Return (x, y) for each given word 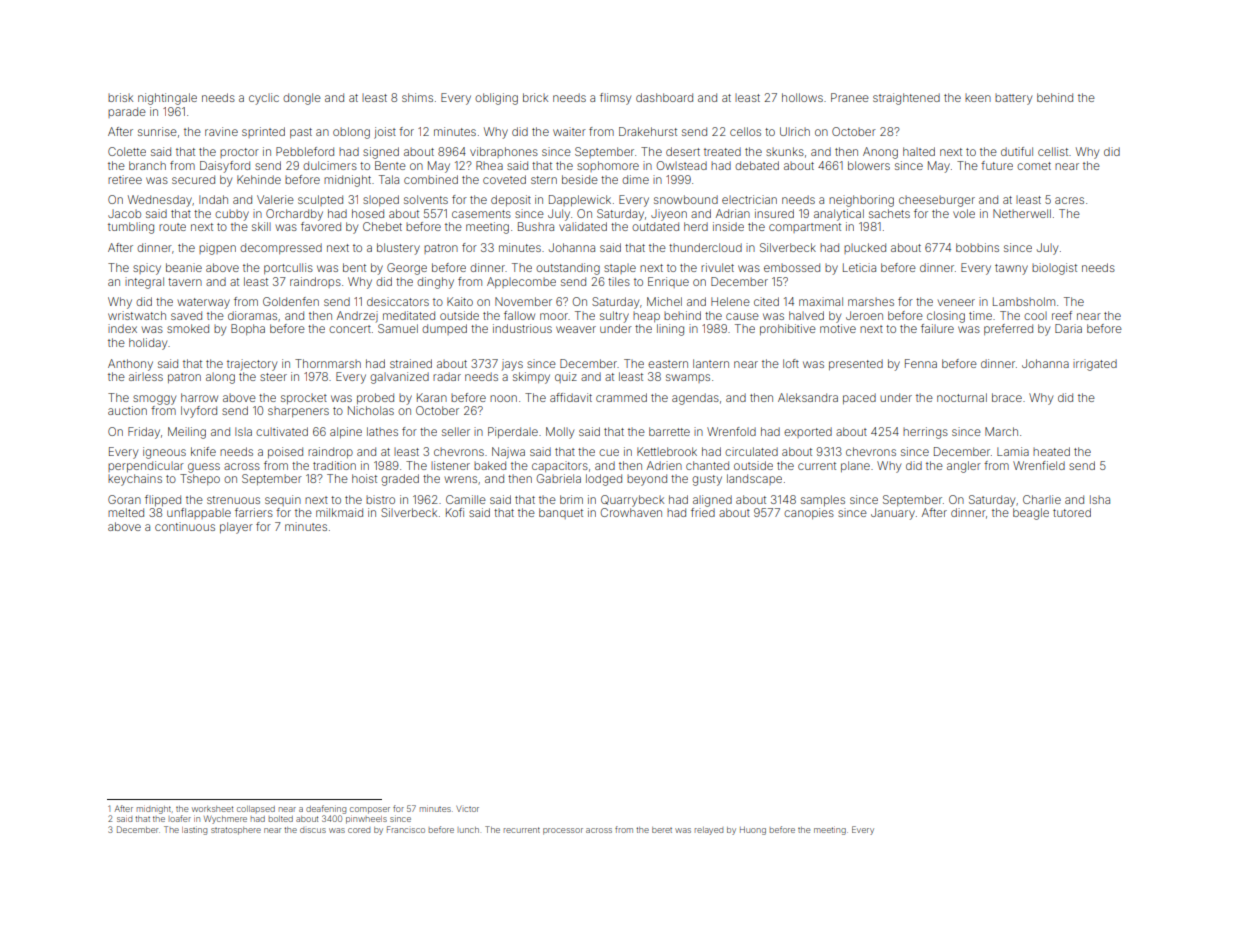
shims (417, 97)
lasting (194, 831)
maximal (821, 301)
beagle (1031, 514)
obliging (496, 99)
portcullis (288, 268)
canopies (809, 513)
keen (978, 98)
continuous (185, 526)
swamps (688, 378)
